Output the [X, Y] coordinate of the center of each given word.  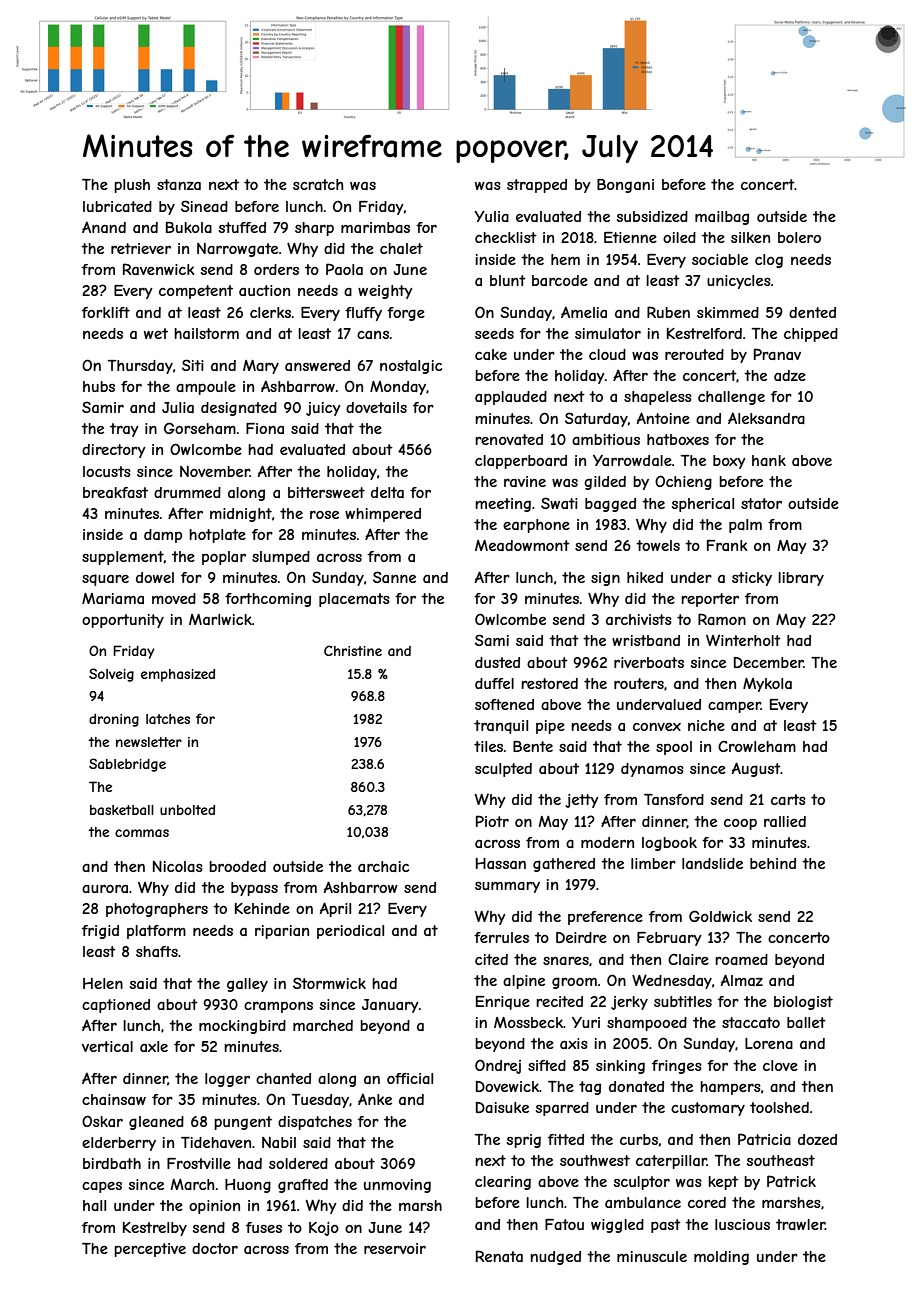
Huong [248, 1186]
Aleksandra [766, 418]
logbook [669, 844]
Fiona [265, 428]
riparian [282, 932]
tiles [488, 746]
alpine [524, 982]
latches [168, 719]
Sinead [204, 206]
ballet [806, 1022]
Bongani [625, 186]
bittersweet [326, 492]
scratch [318, 184]
